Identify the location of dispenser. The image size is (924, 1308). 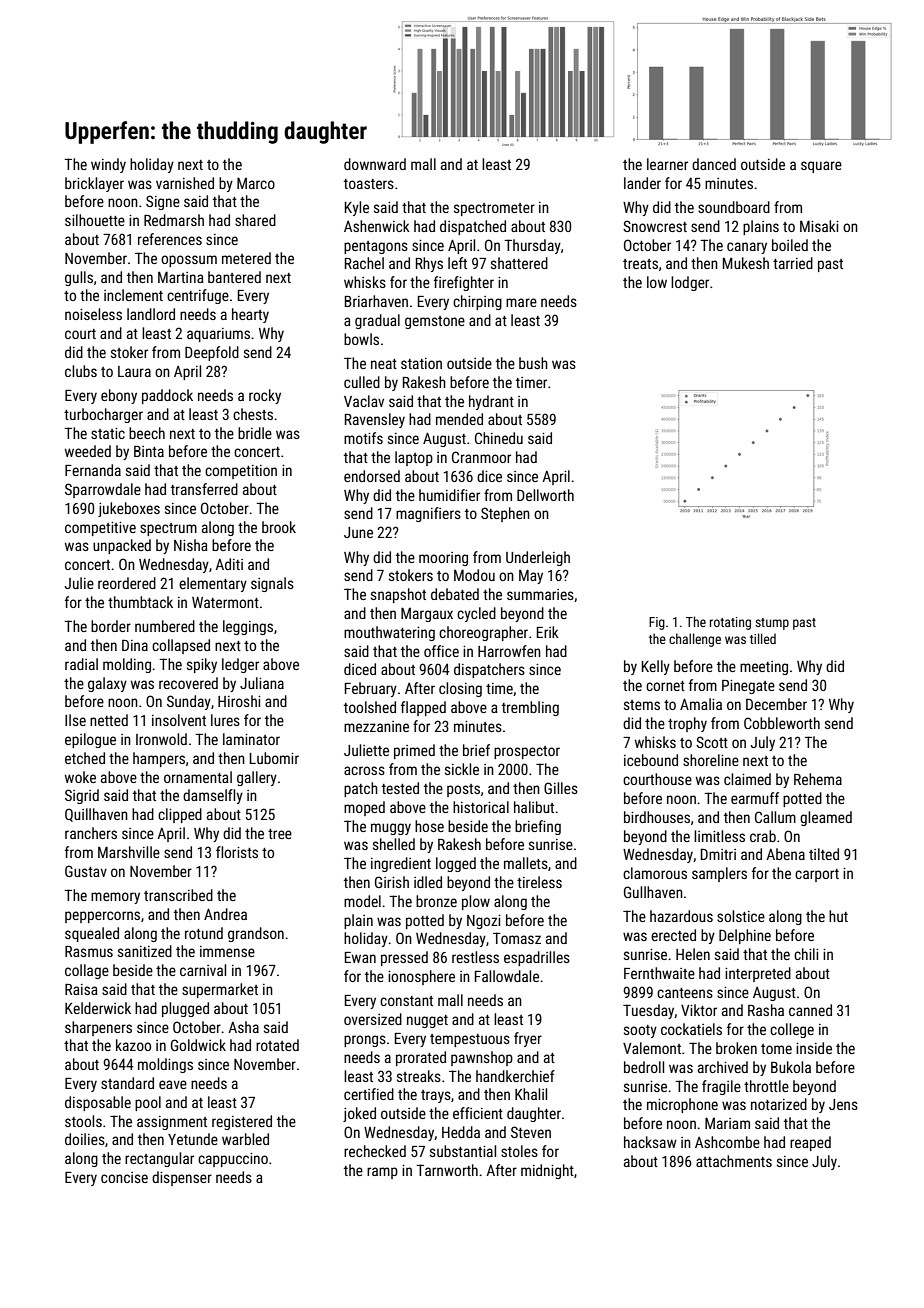
(182, 1178).
